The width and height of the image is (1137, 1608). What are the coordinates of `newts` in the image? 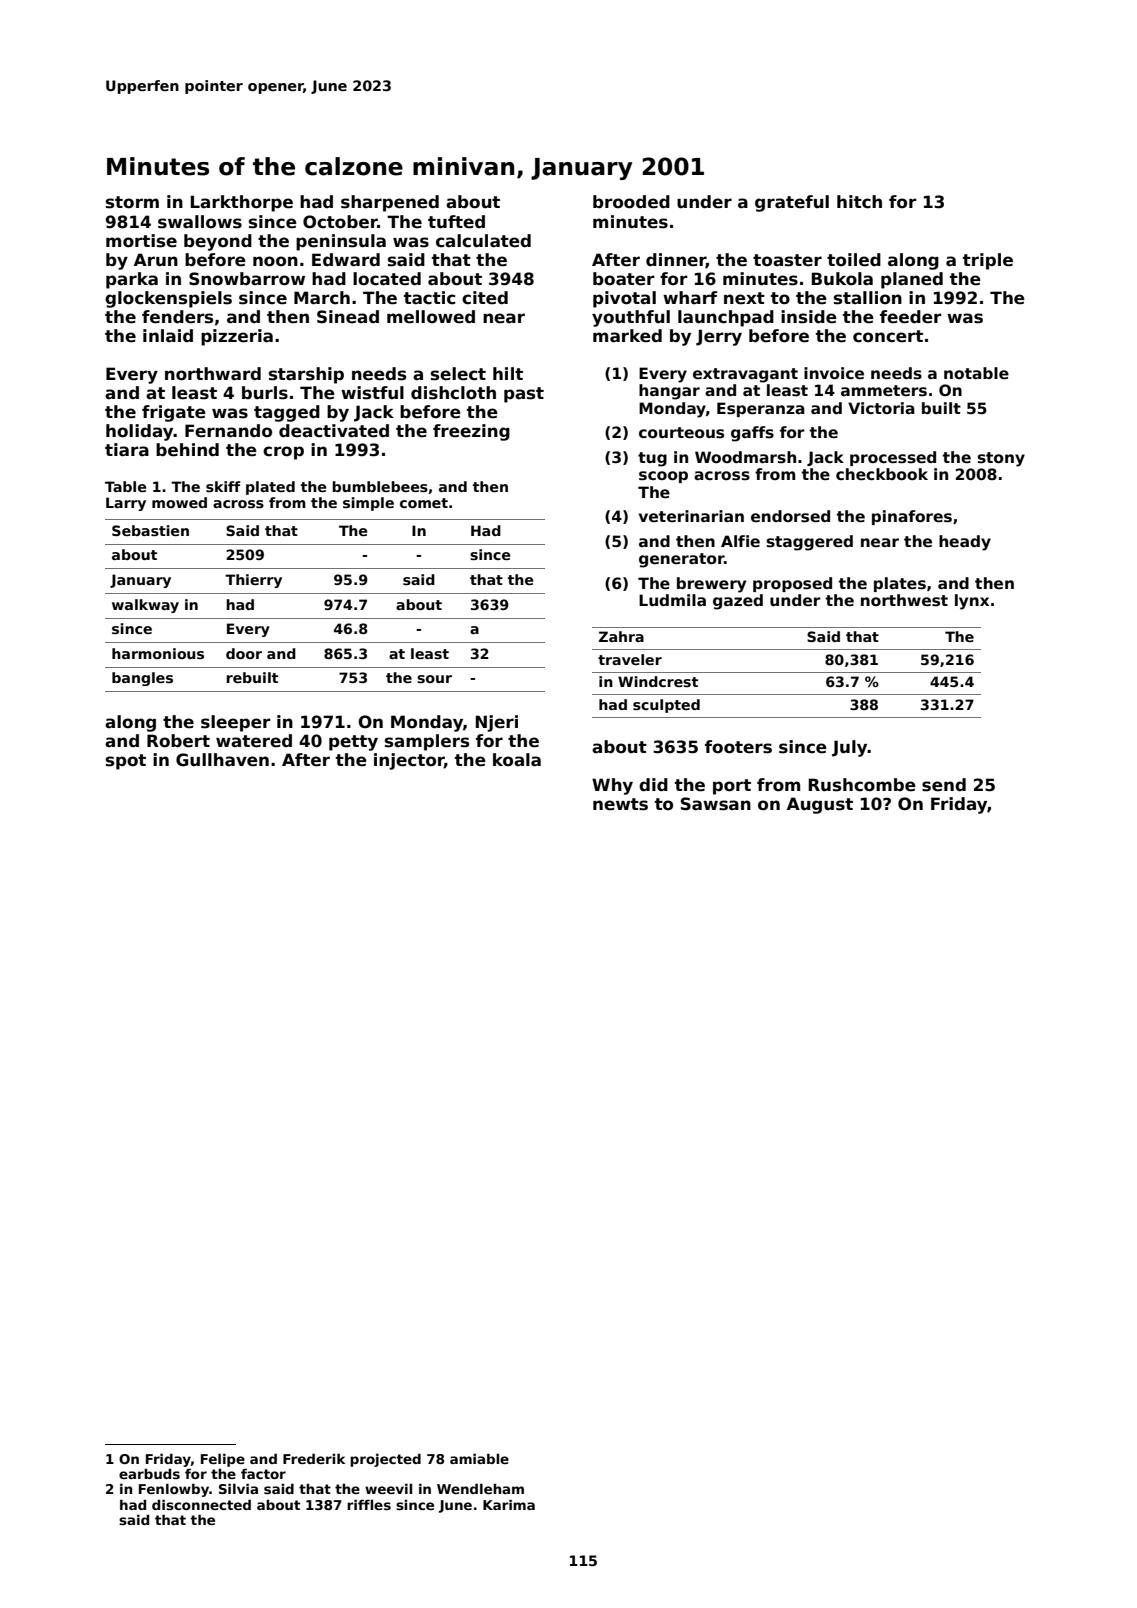 It's located at (620, 804).
